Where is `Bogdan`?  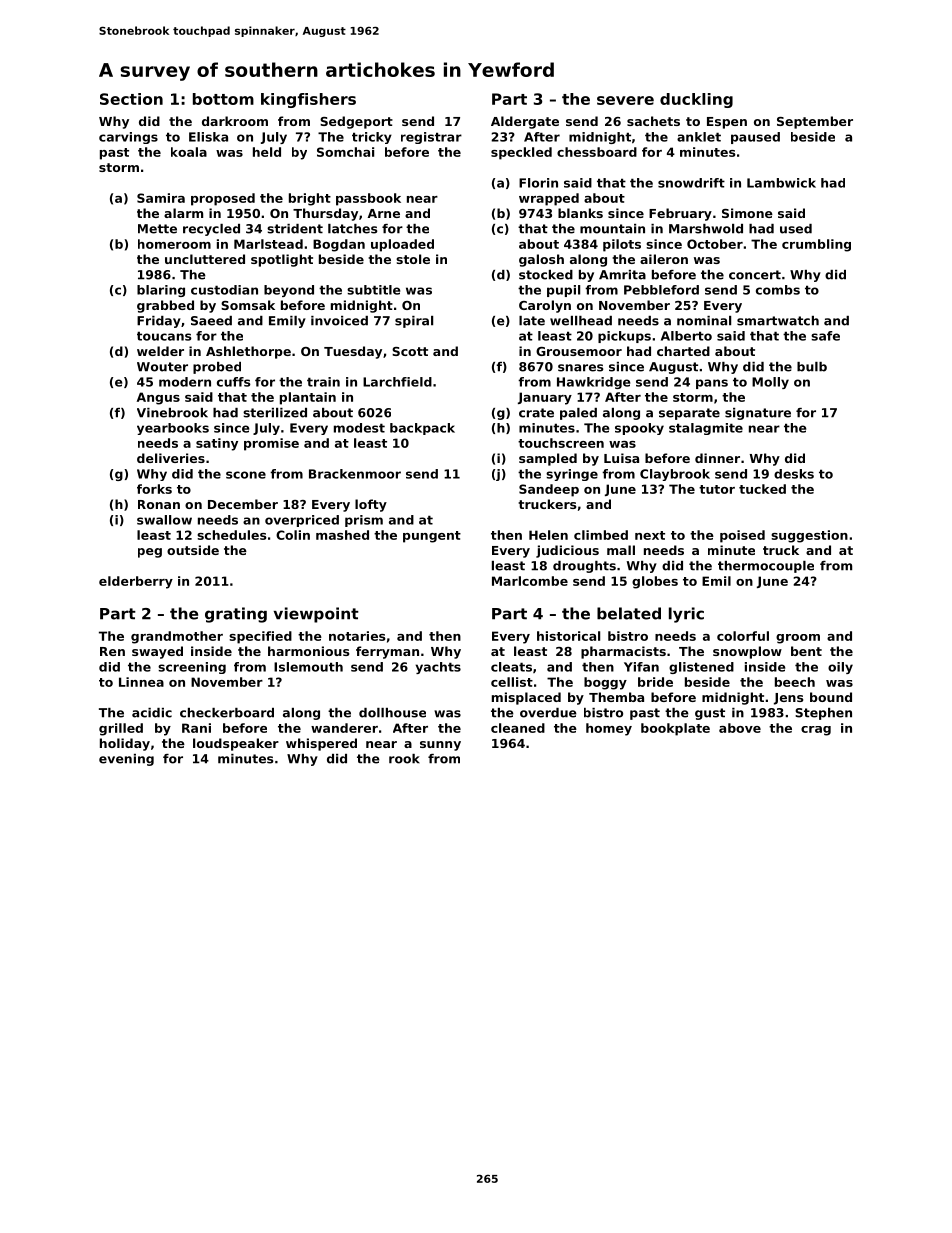
Bogdan is located at coordinates (339, 245).
